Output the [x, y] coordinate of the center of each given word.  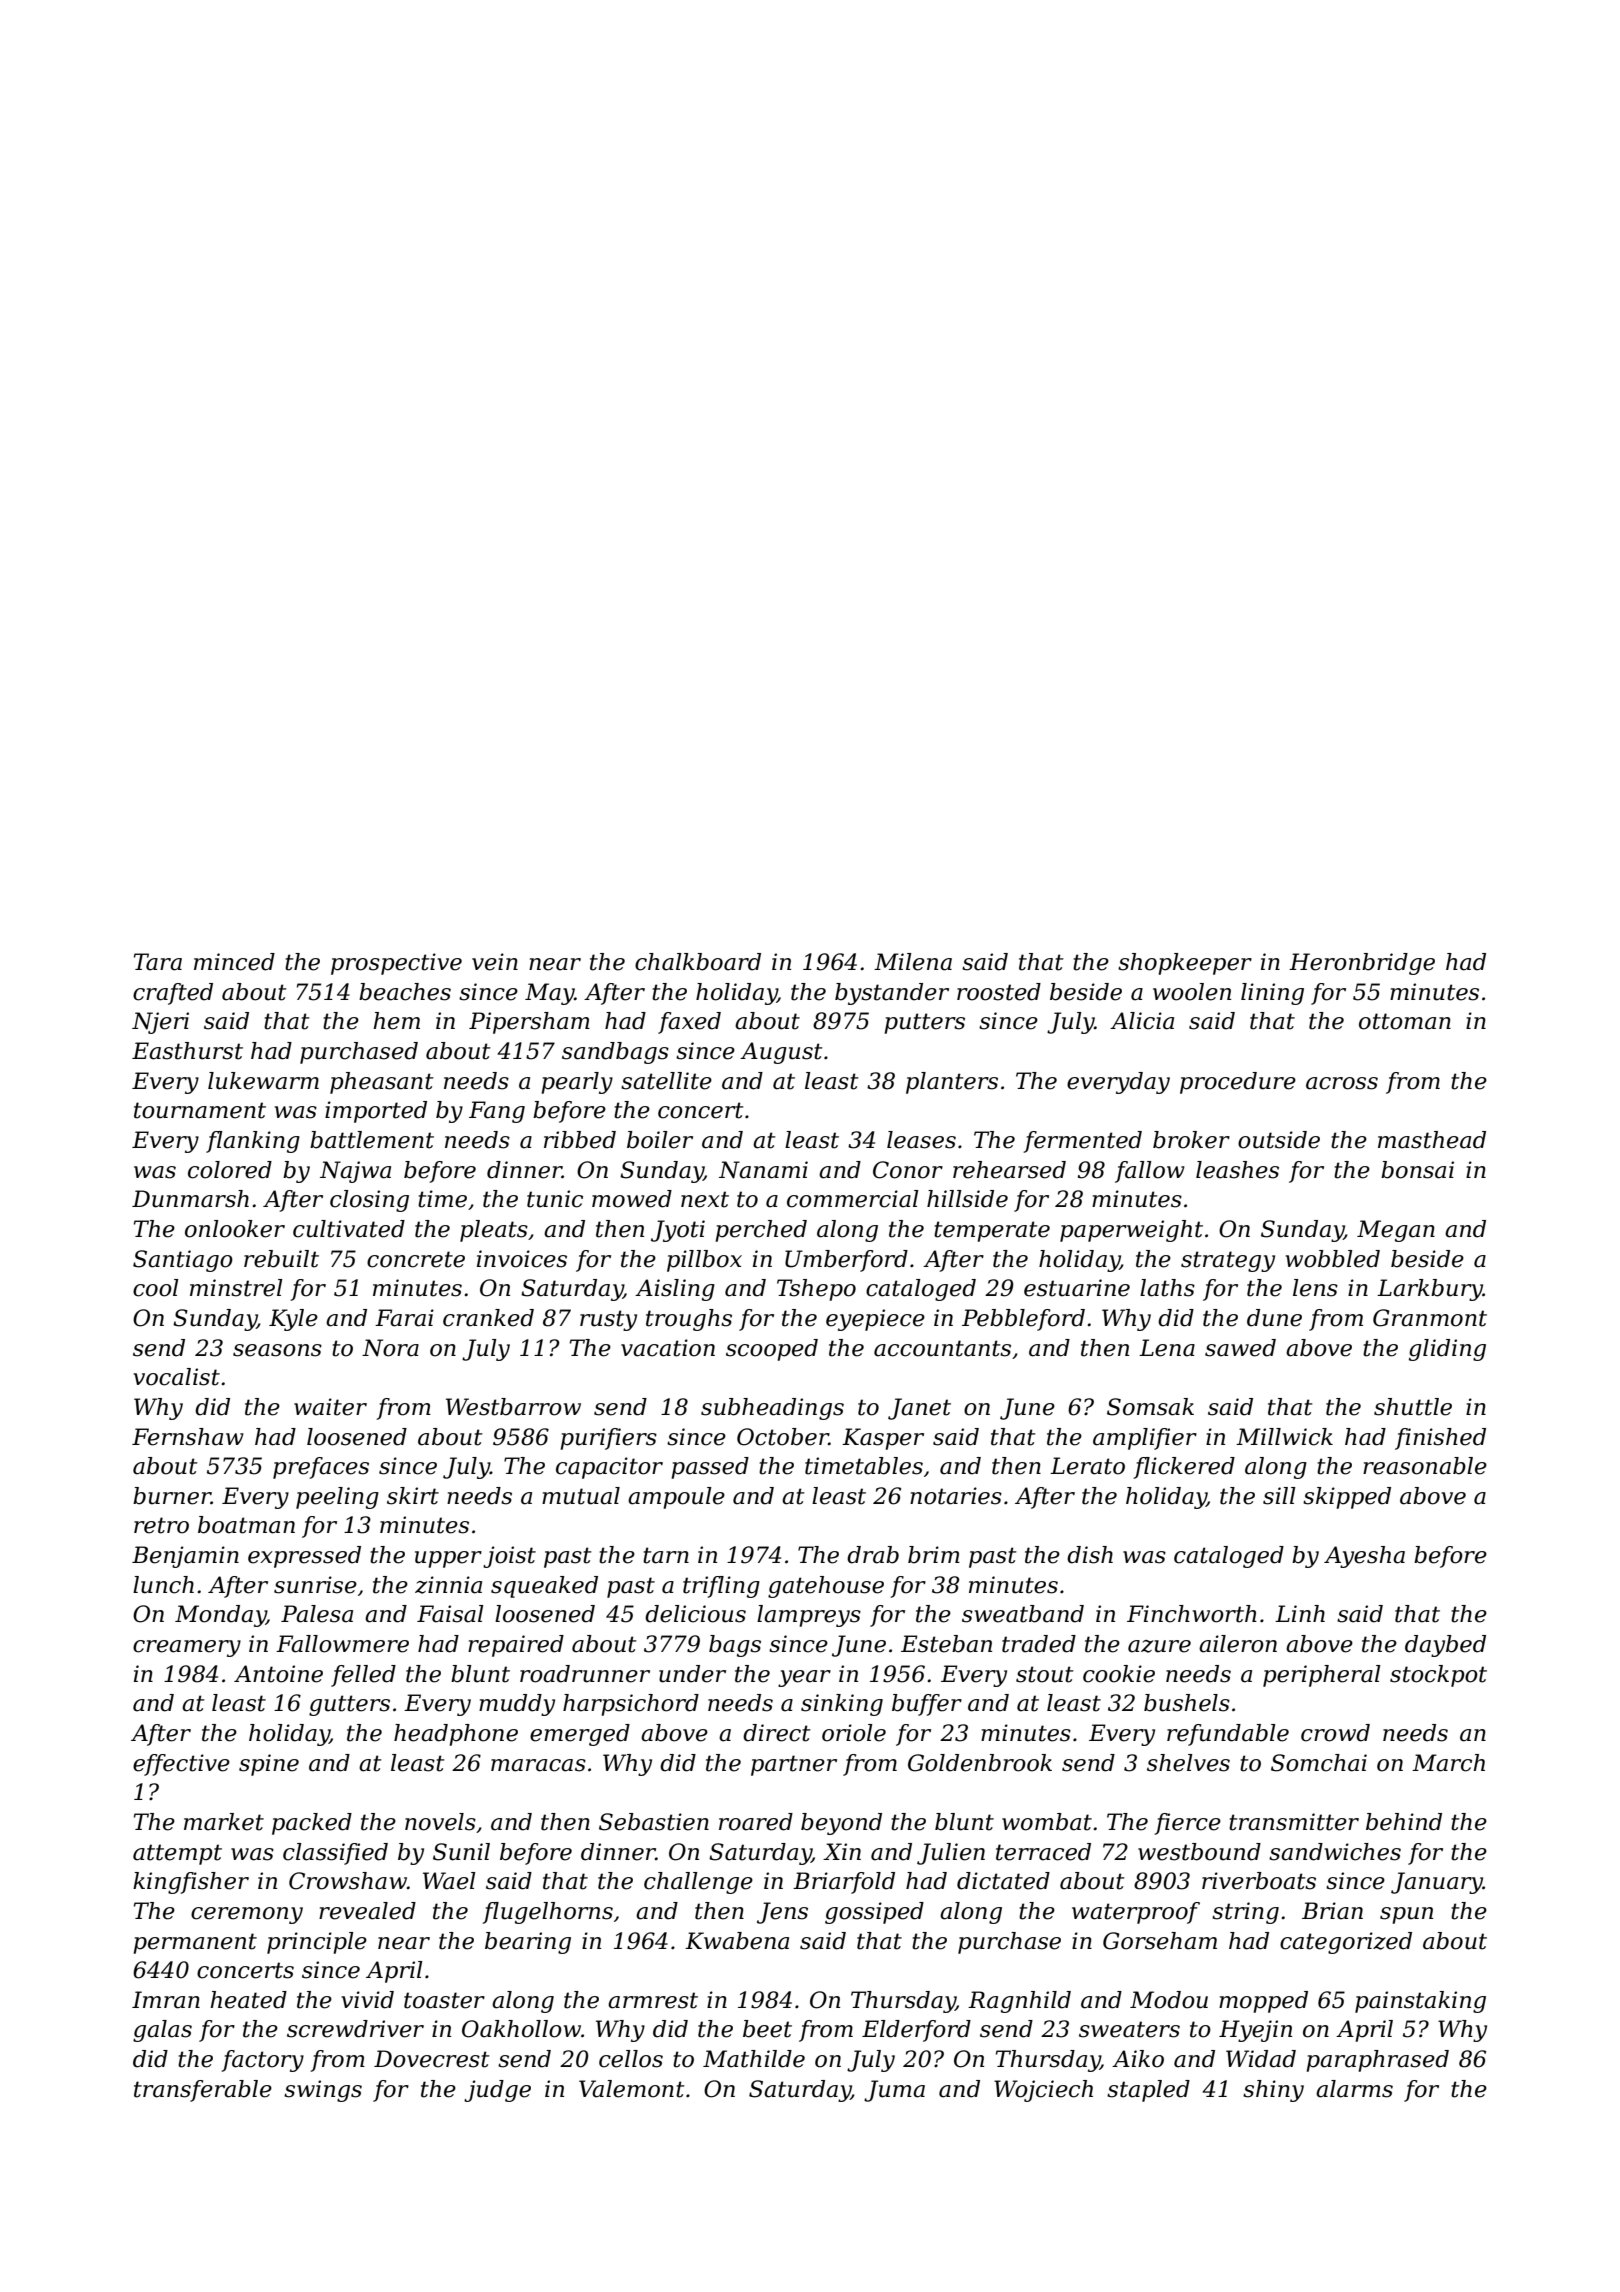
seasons [277, 1350]
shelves [1188, 1763]
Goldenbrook [980, 1763]
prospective [396, 964]
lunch [163, 1585]
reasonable [1425, 1466]
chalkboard [698, 962]
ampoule [676, 1498]
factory [262, 2061]
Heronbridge [1362, 964]
